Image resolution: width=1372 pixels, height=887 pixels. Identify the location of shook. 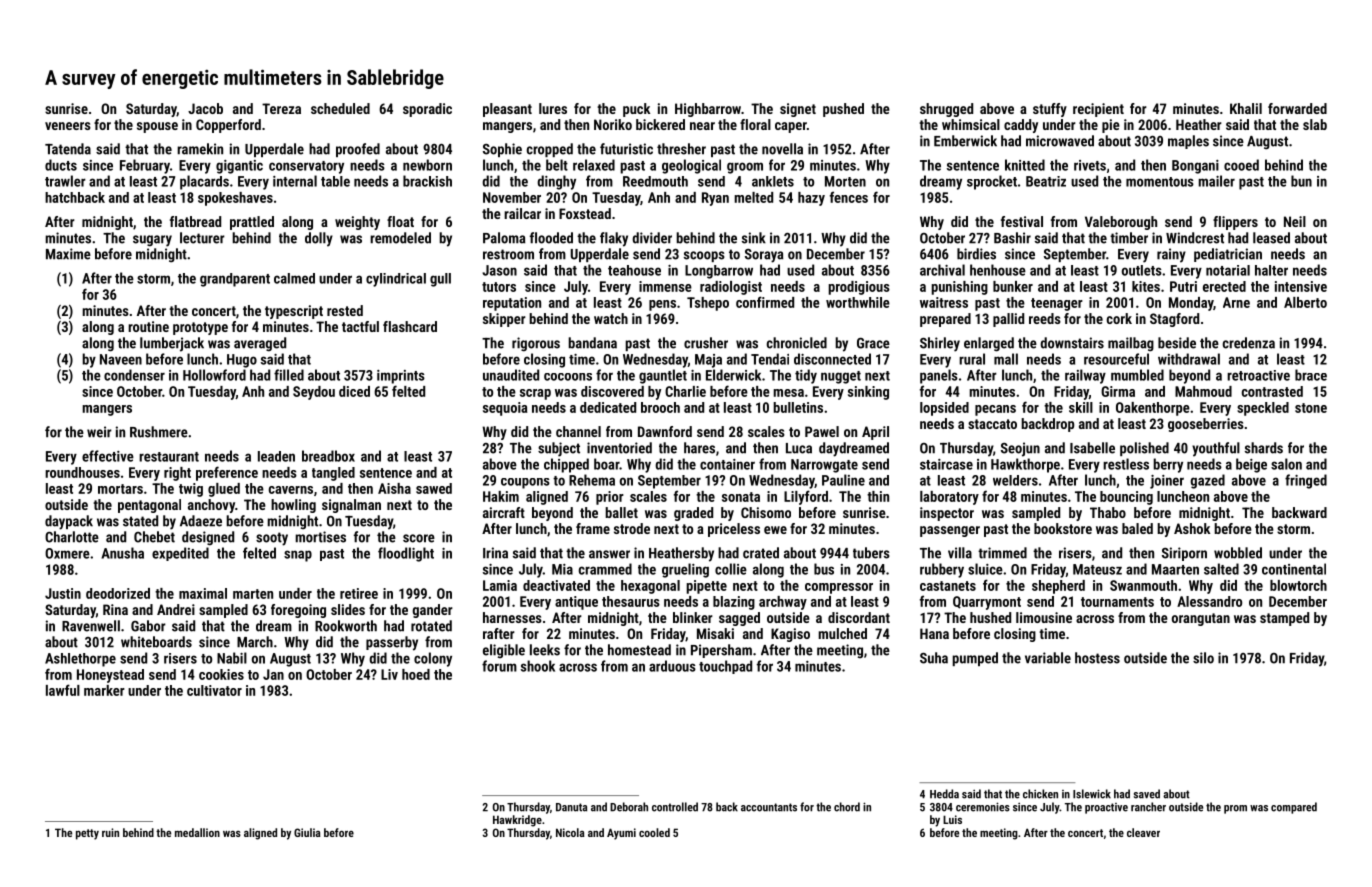
(538, 666).
